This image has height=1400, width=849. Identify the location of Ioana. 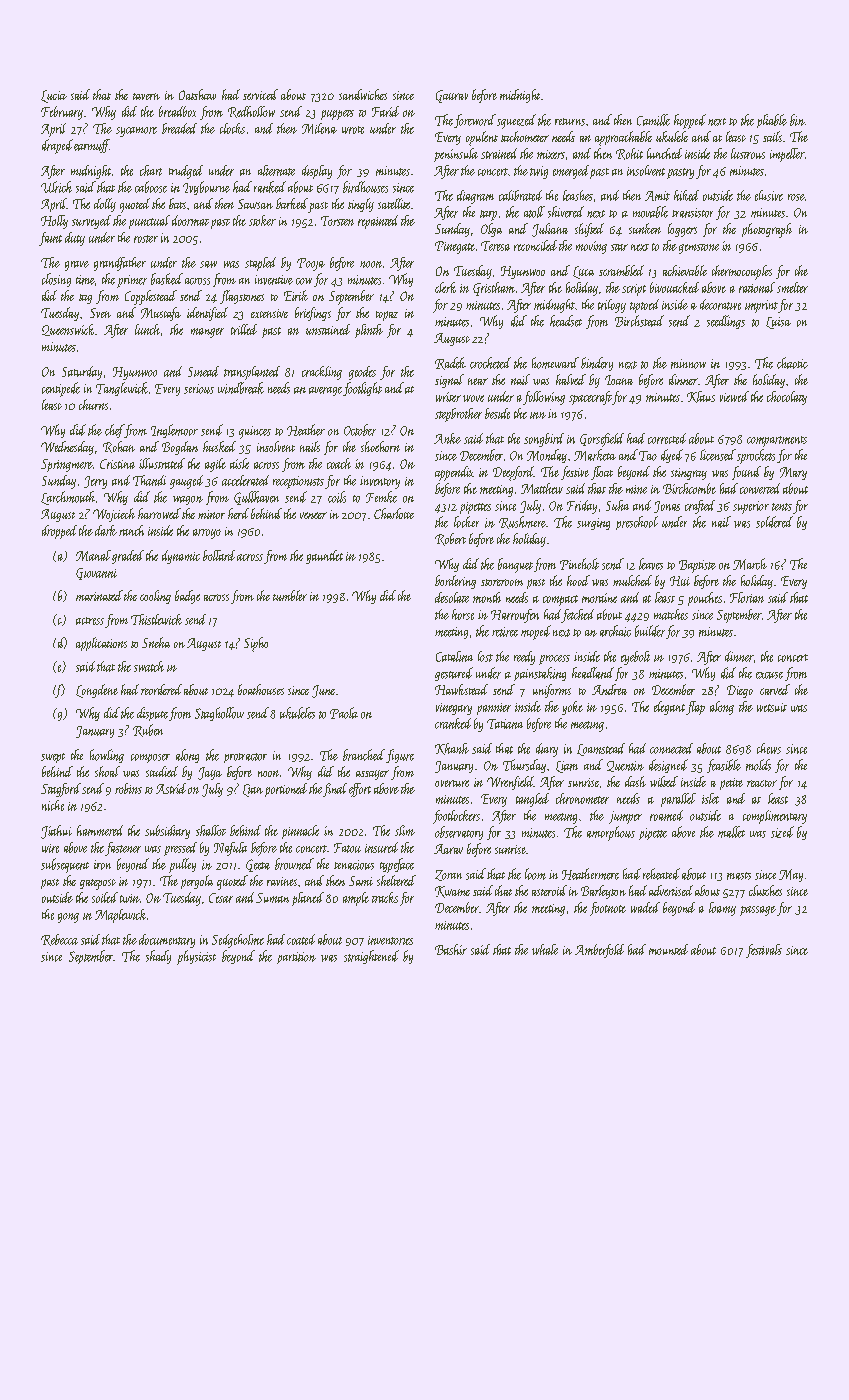
(619, 380).
